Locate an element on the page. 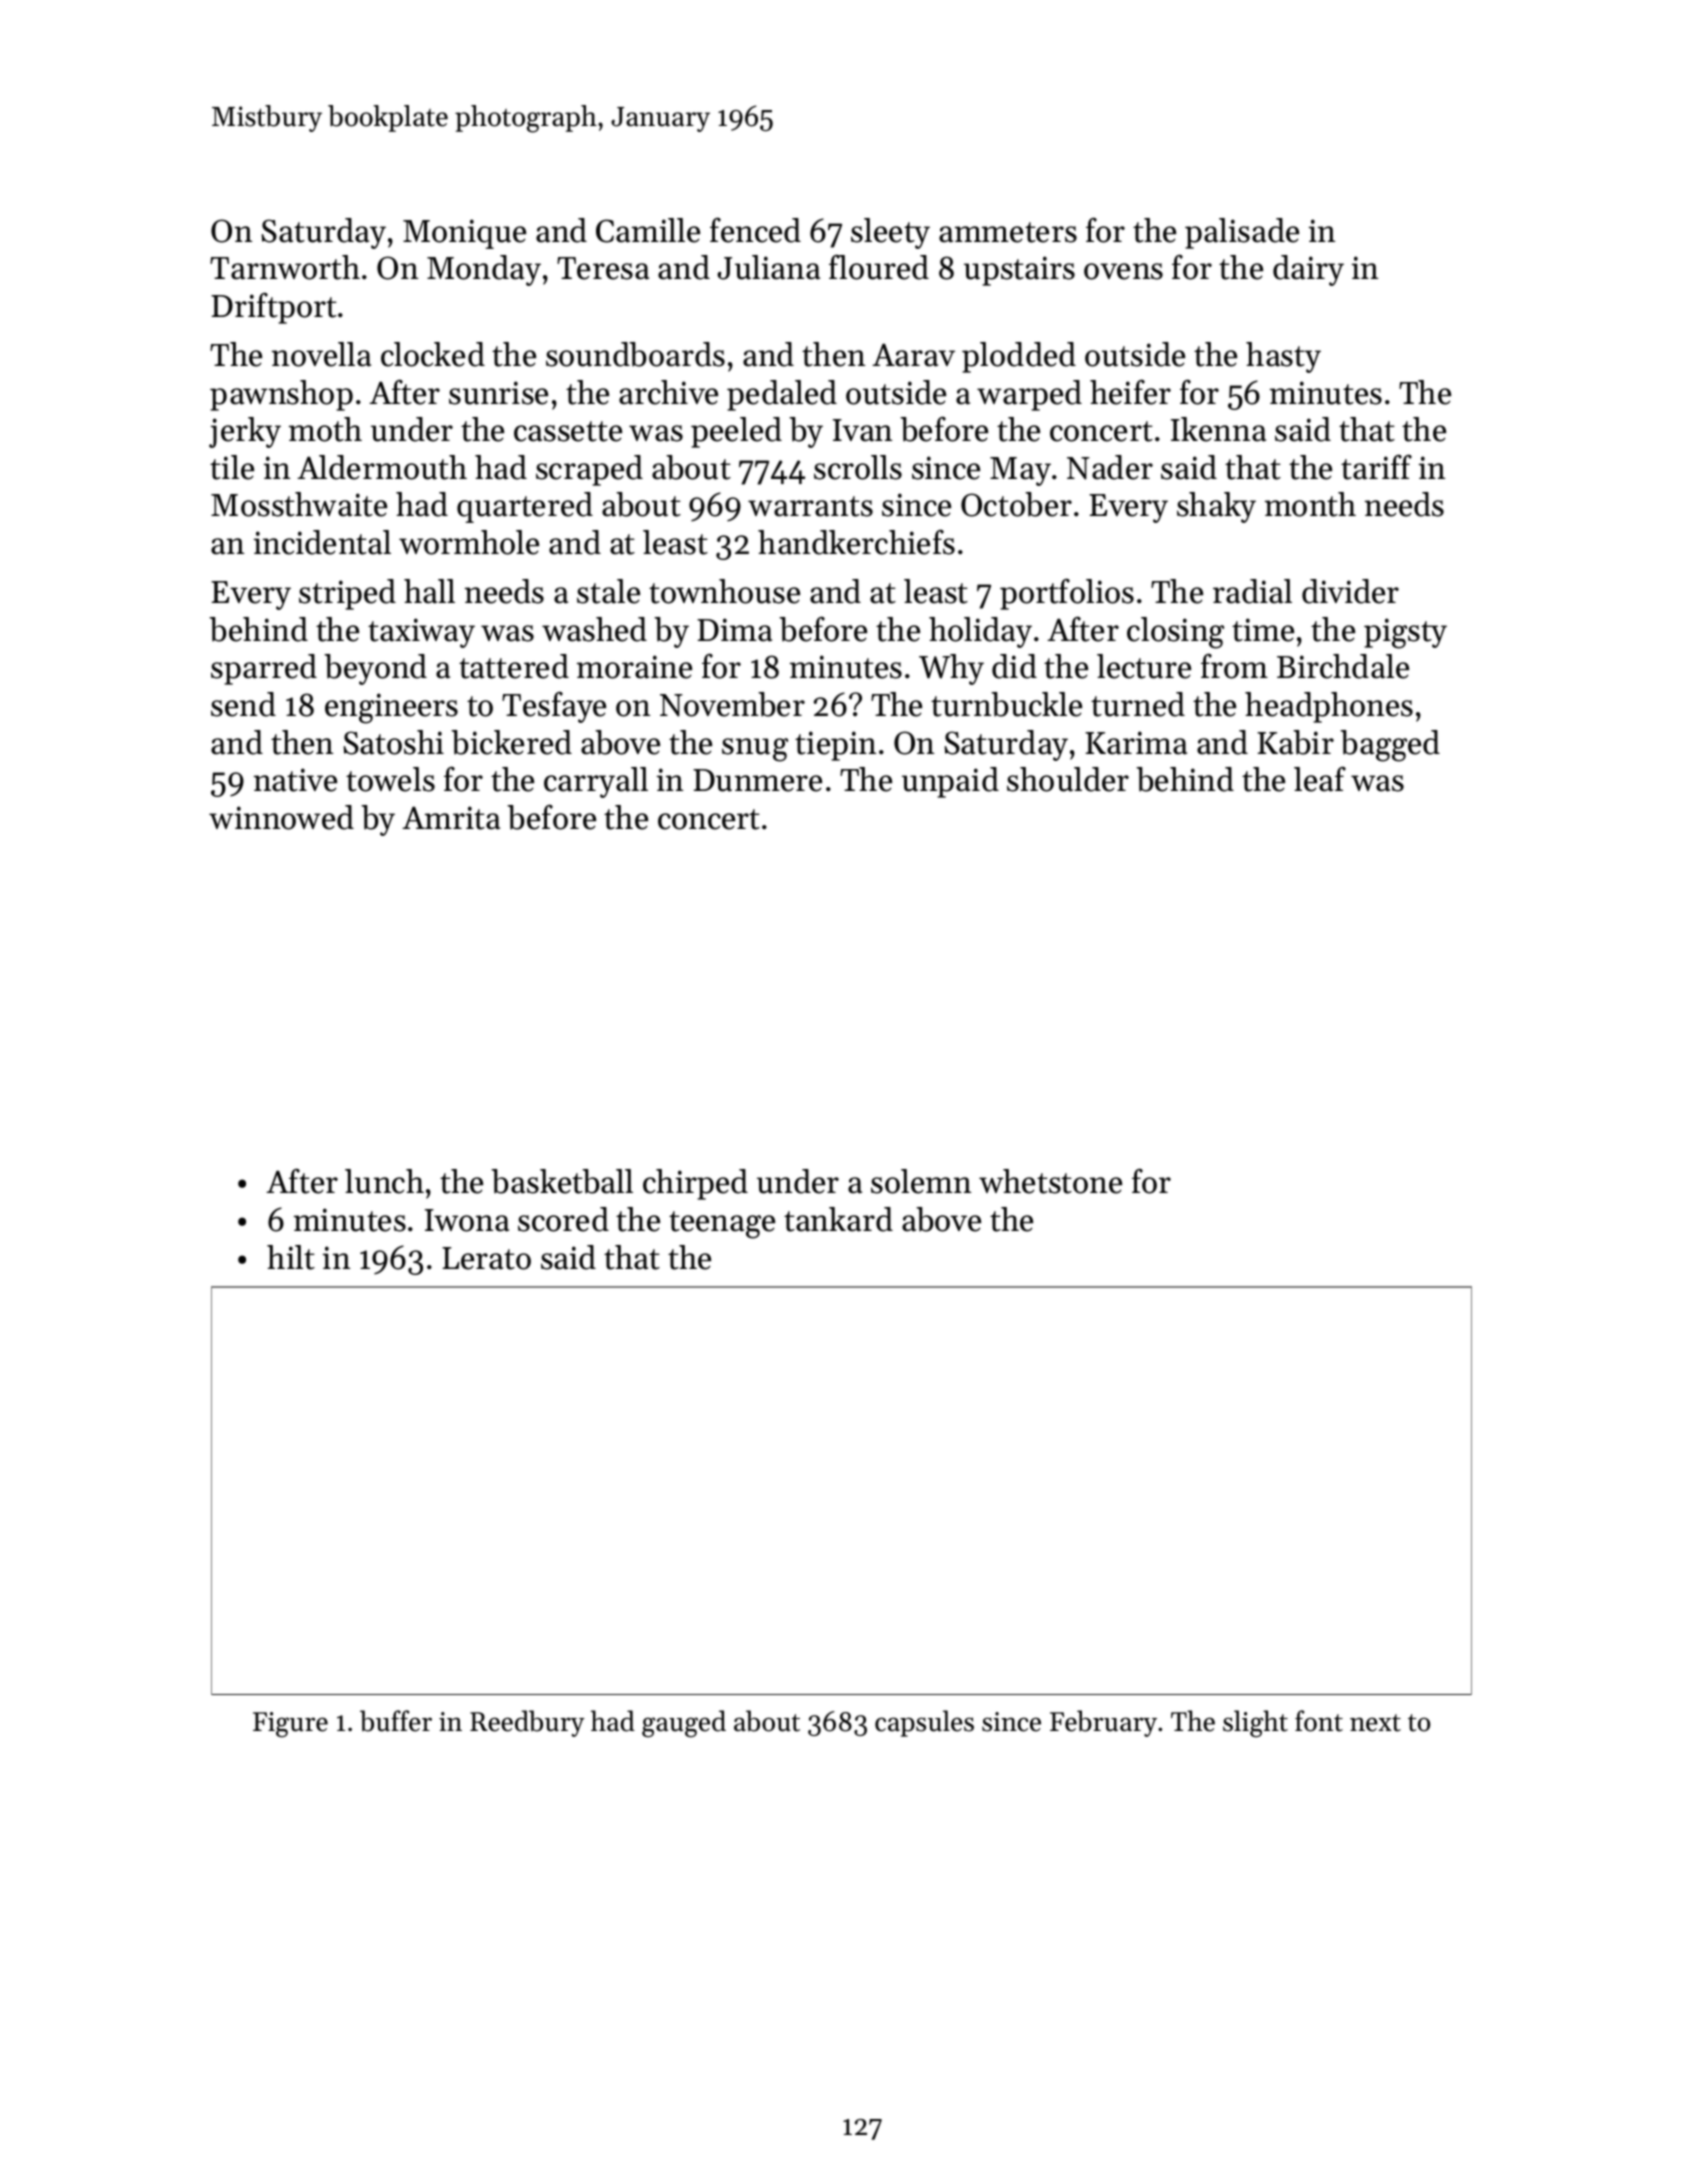  palisade is located at coordinates (1242, 233).
